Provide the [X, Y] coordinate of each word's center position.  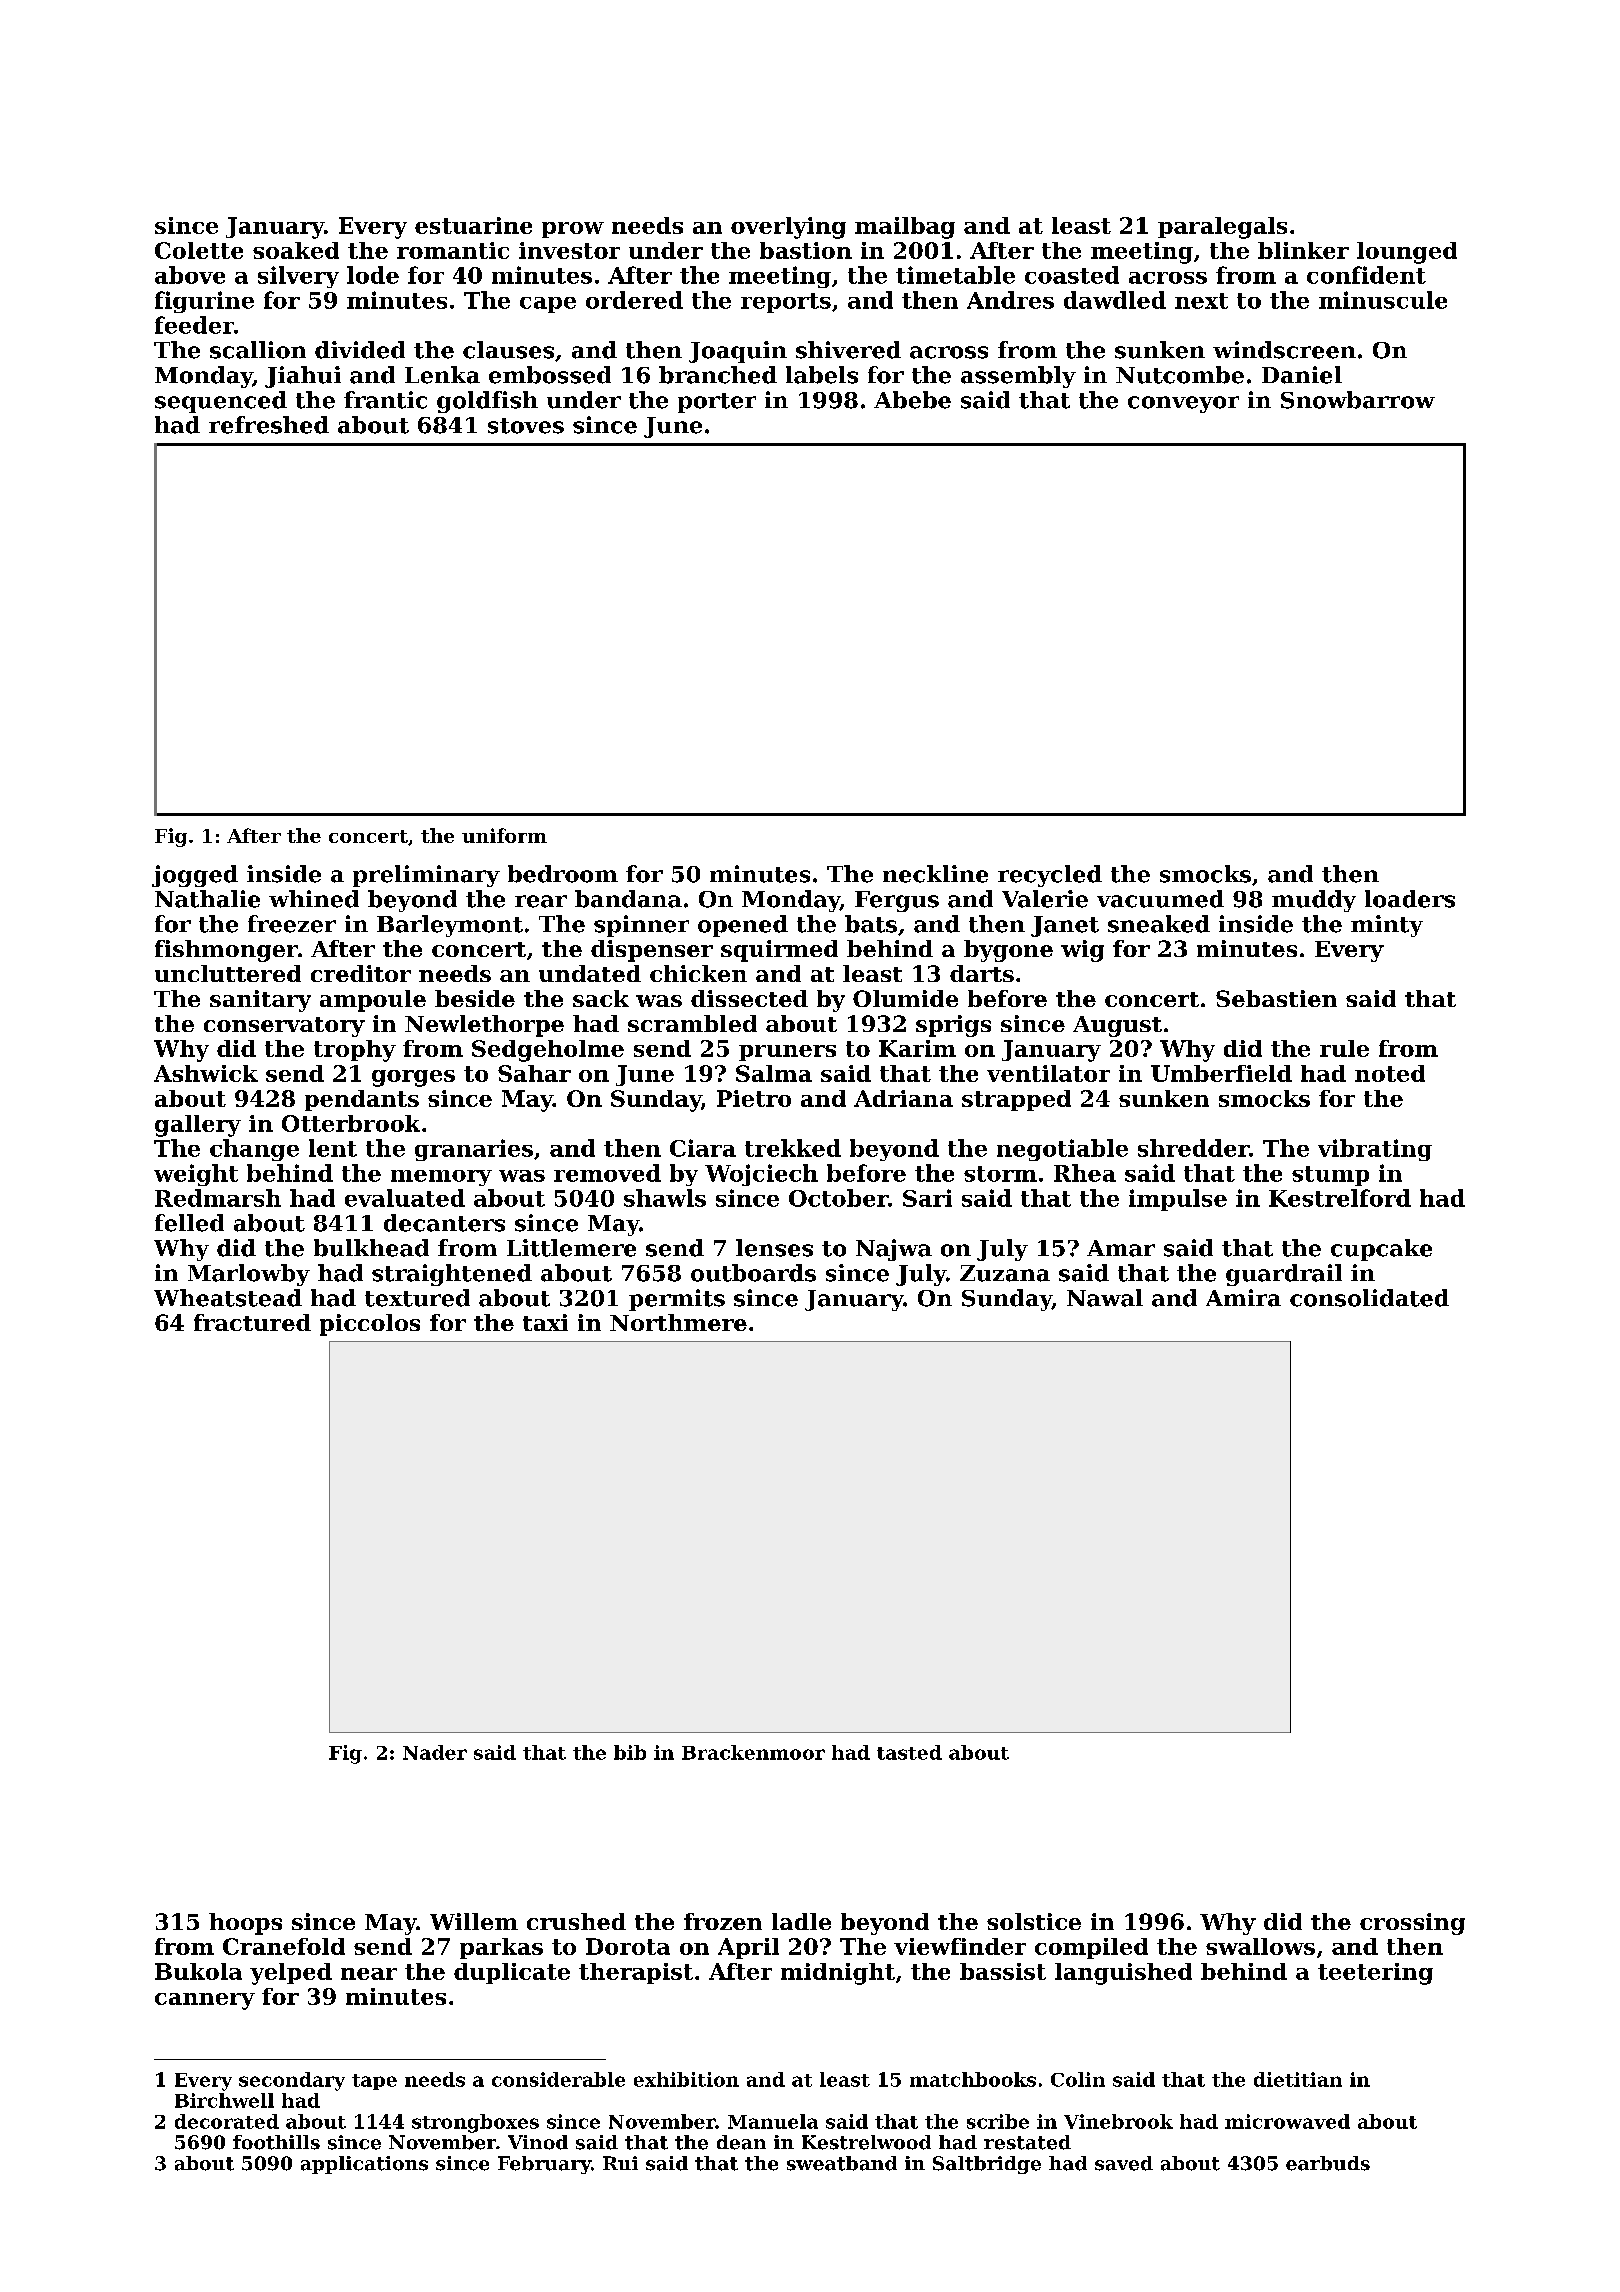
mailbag [905, 228]
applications [364, 2165]
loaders [1410, 899]
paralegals [1222, 228]
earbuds [1328, 2163]
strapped [1016, 1100]
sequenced [221, 402]
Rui [620, 2163]
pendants [362, 1100]
